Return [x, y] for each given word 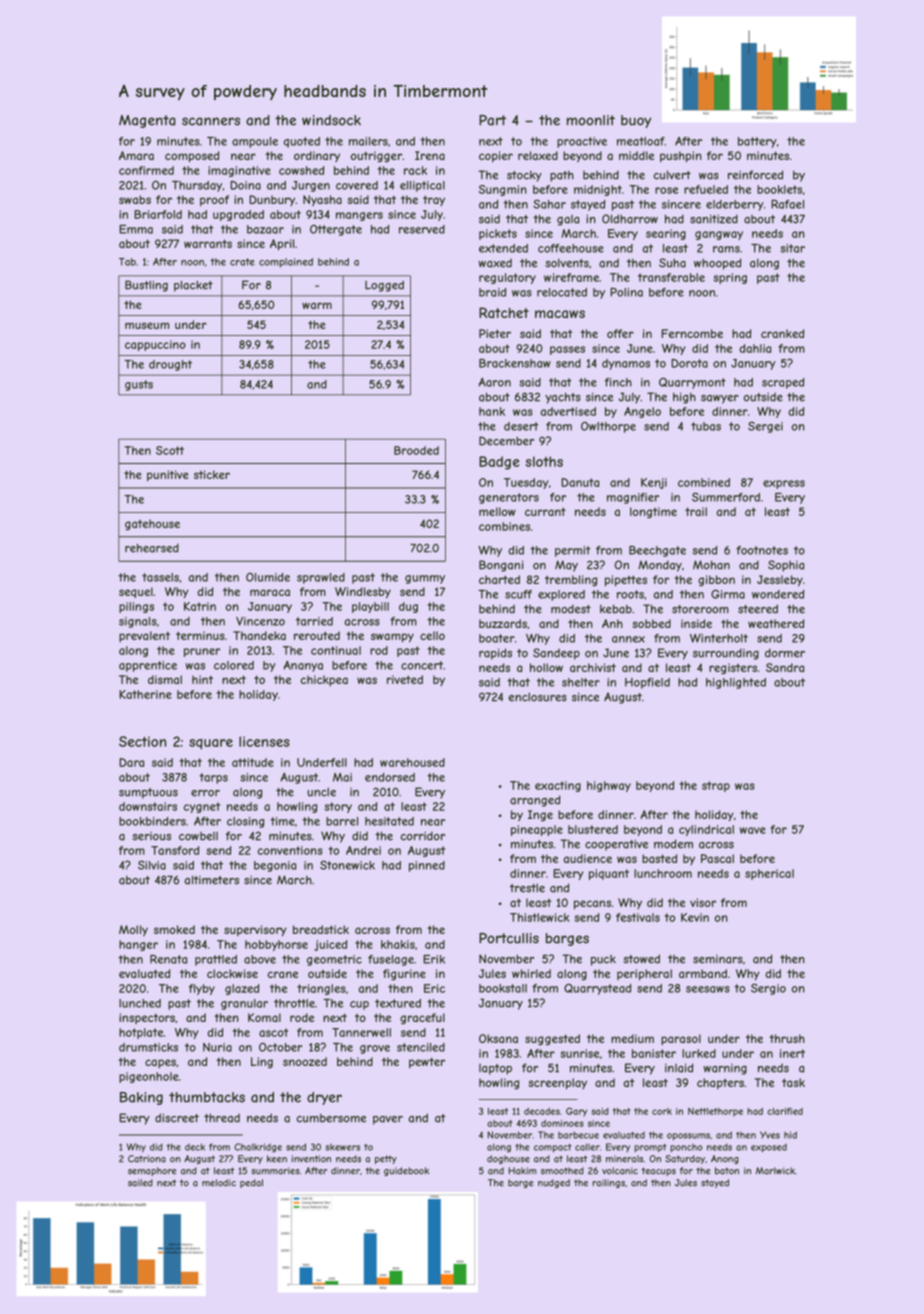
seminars [718, 959]
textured [398, 1003]
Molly [133, 930]
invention [311, 1159]
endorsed [390, 777]
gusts [139, 385]
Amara [136, 155]
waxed [495, 263]
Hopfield [647, 683]
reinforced [755, 175]
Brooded [416, 450]
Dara [131, 762]
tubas [706, 426]
